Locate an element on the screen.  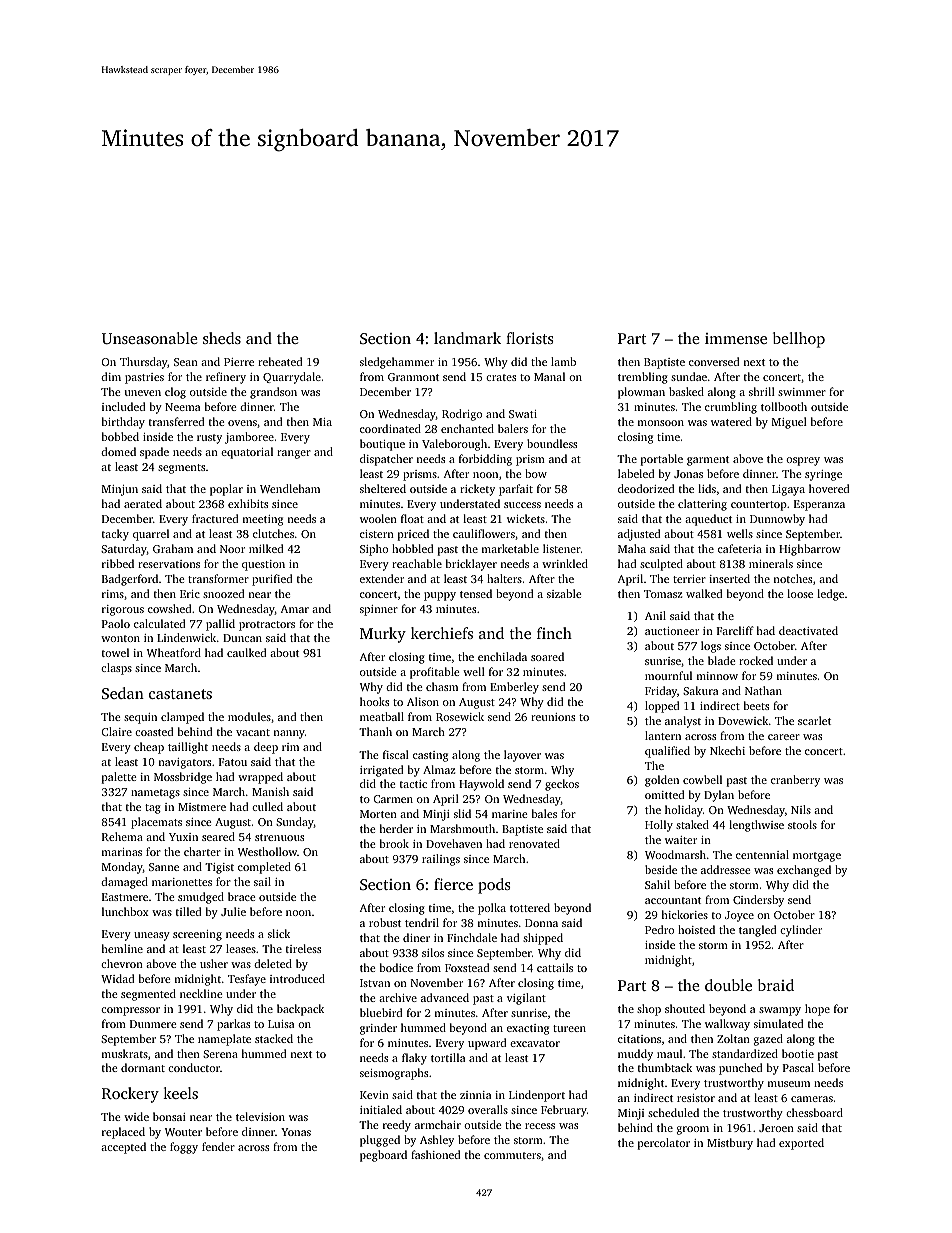
tortilla is located at coordinates (448, 1057).
